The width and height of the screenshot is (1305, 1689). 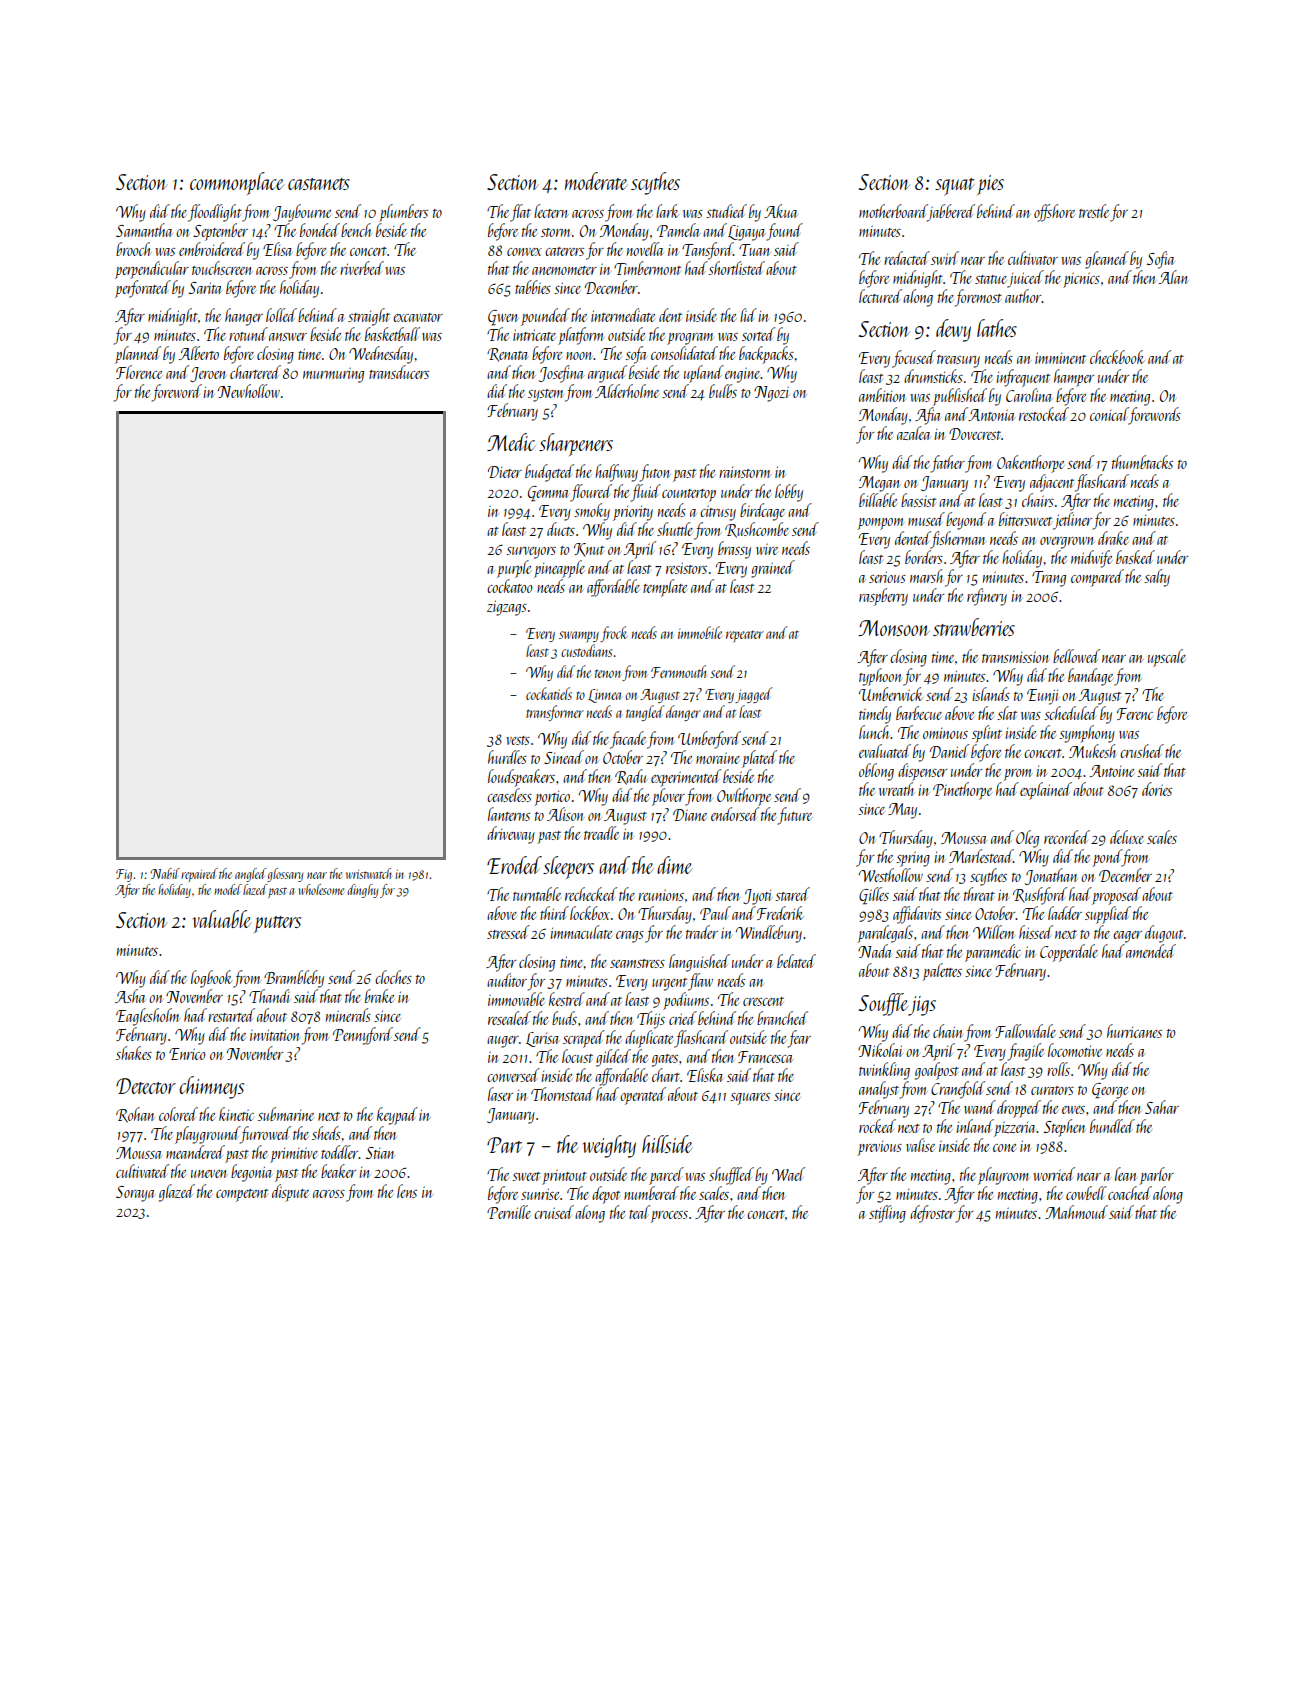 I want to click on moderate, so click(x=596, y=181).
